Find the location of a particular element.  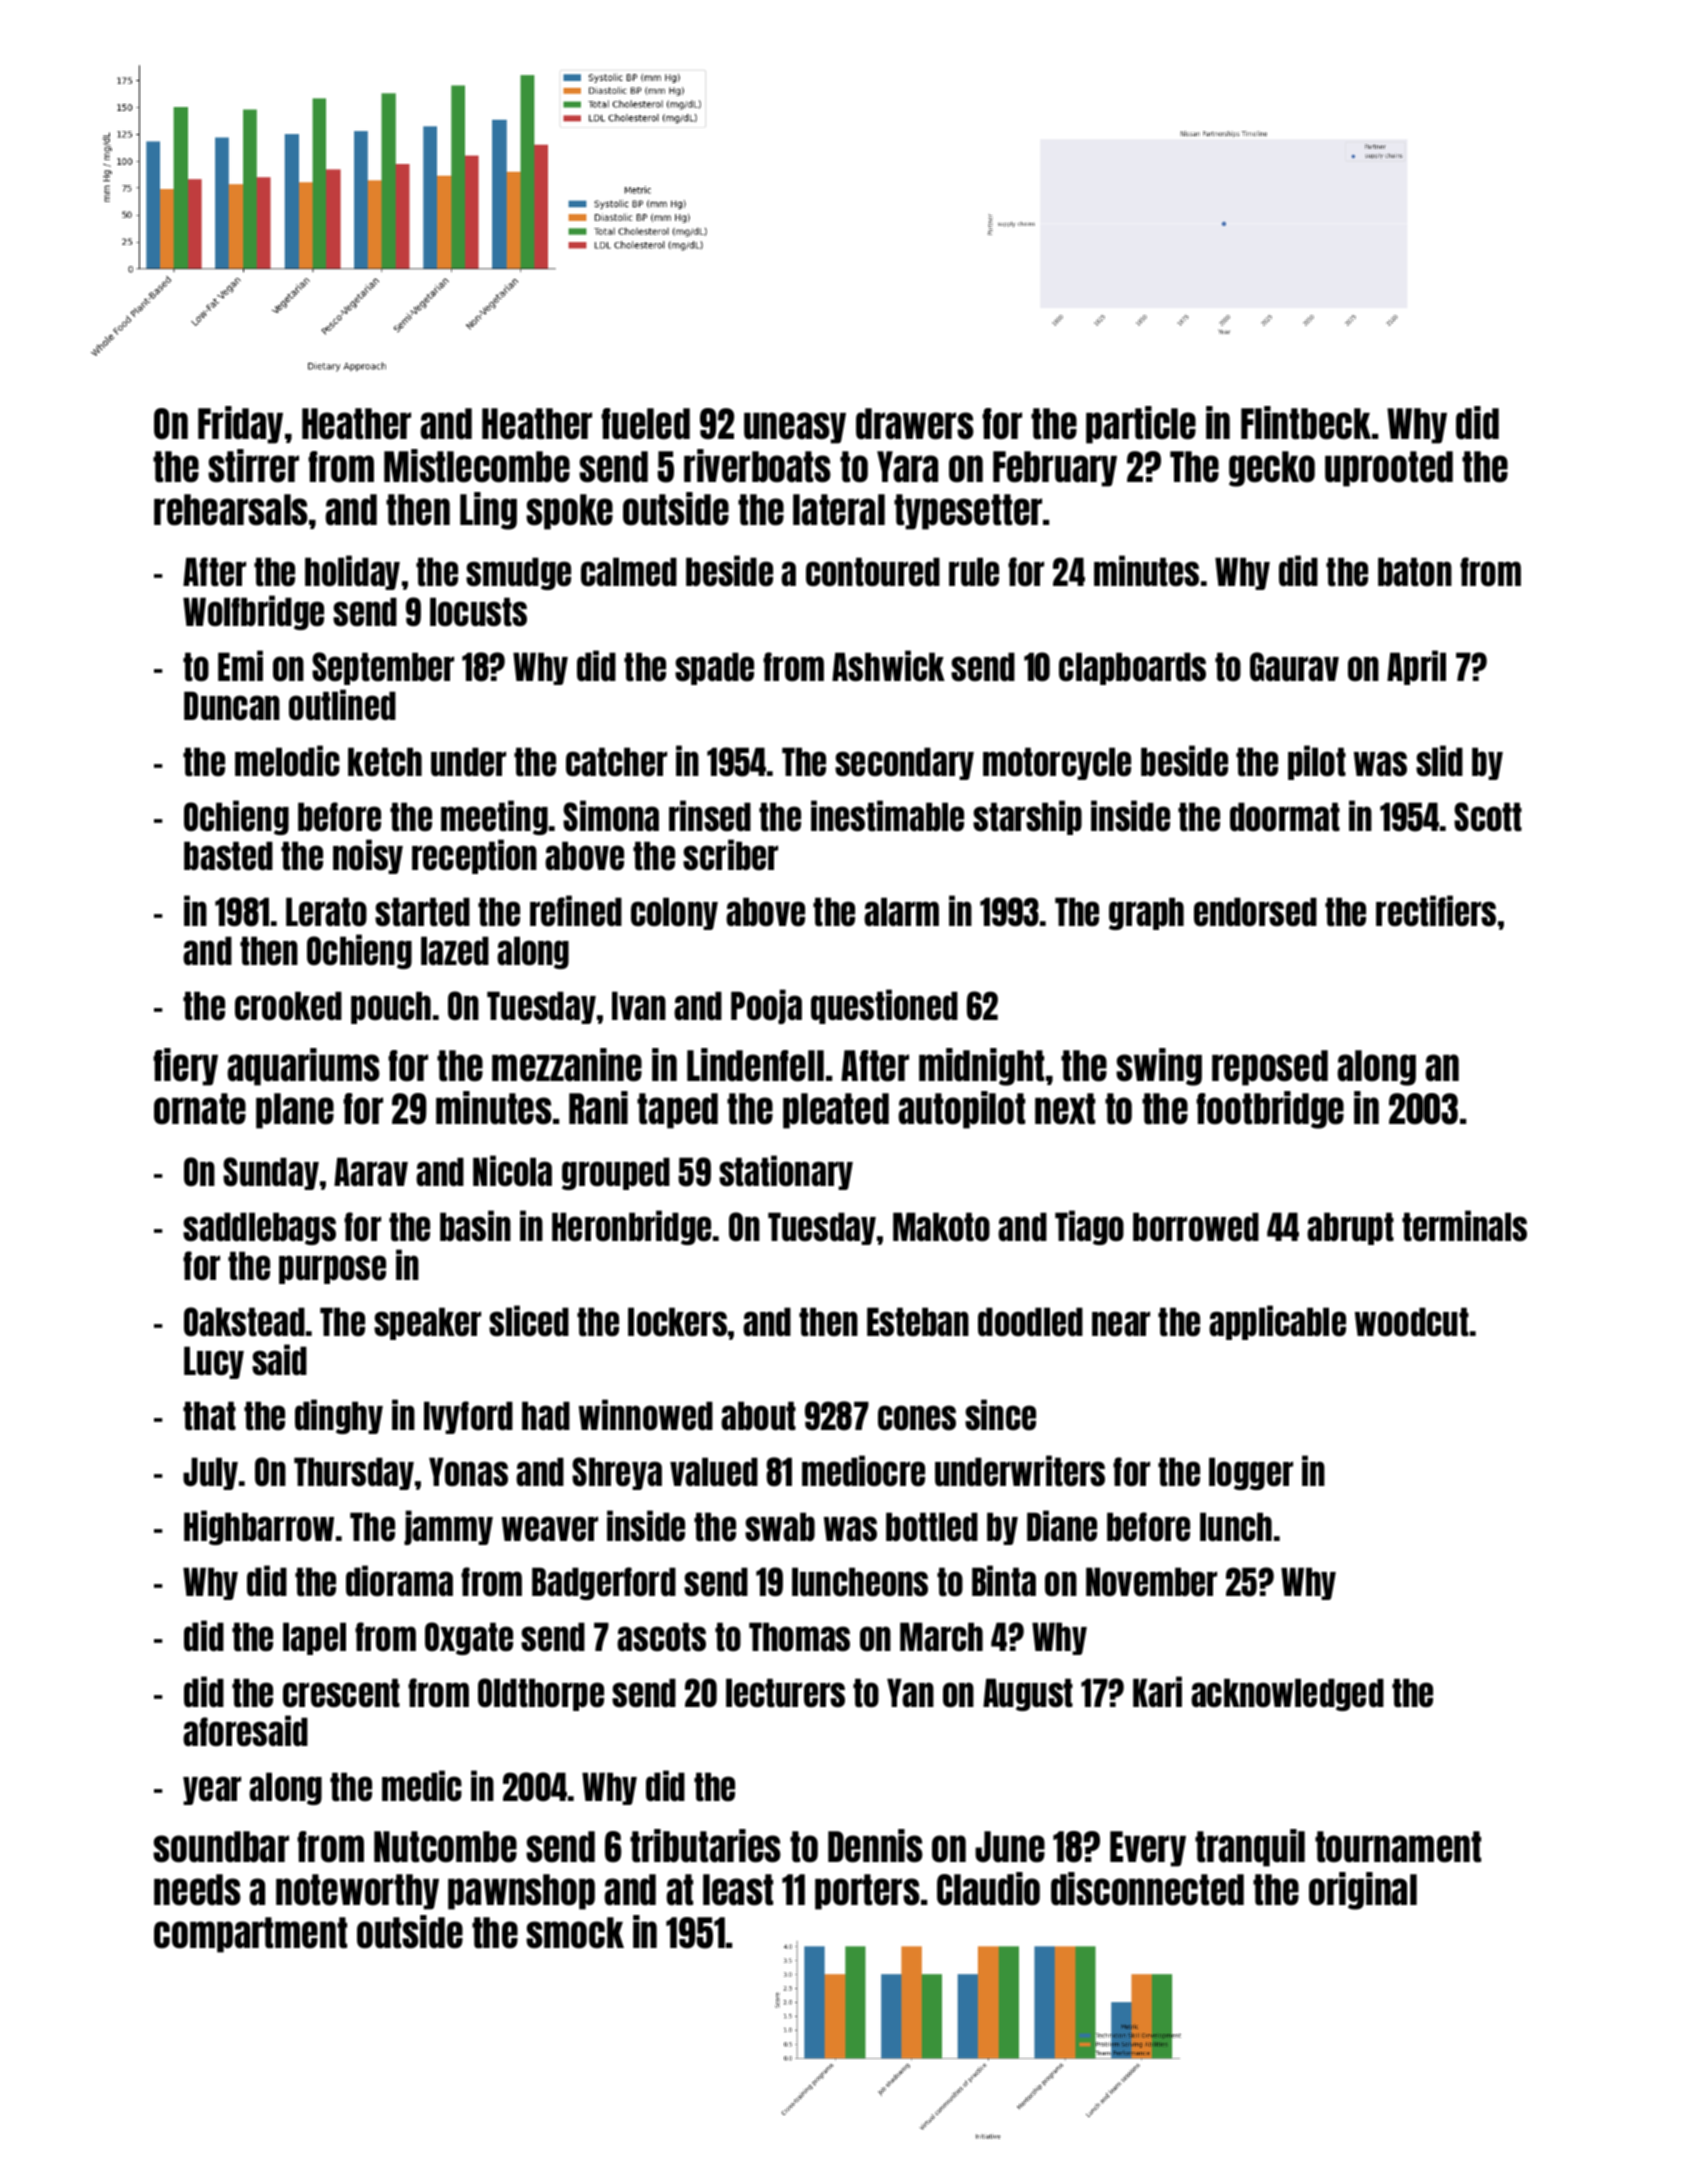

locusts is located at coordinates (478, 611).
